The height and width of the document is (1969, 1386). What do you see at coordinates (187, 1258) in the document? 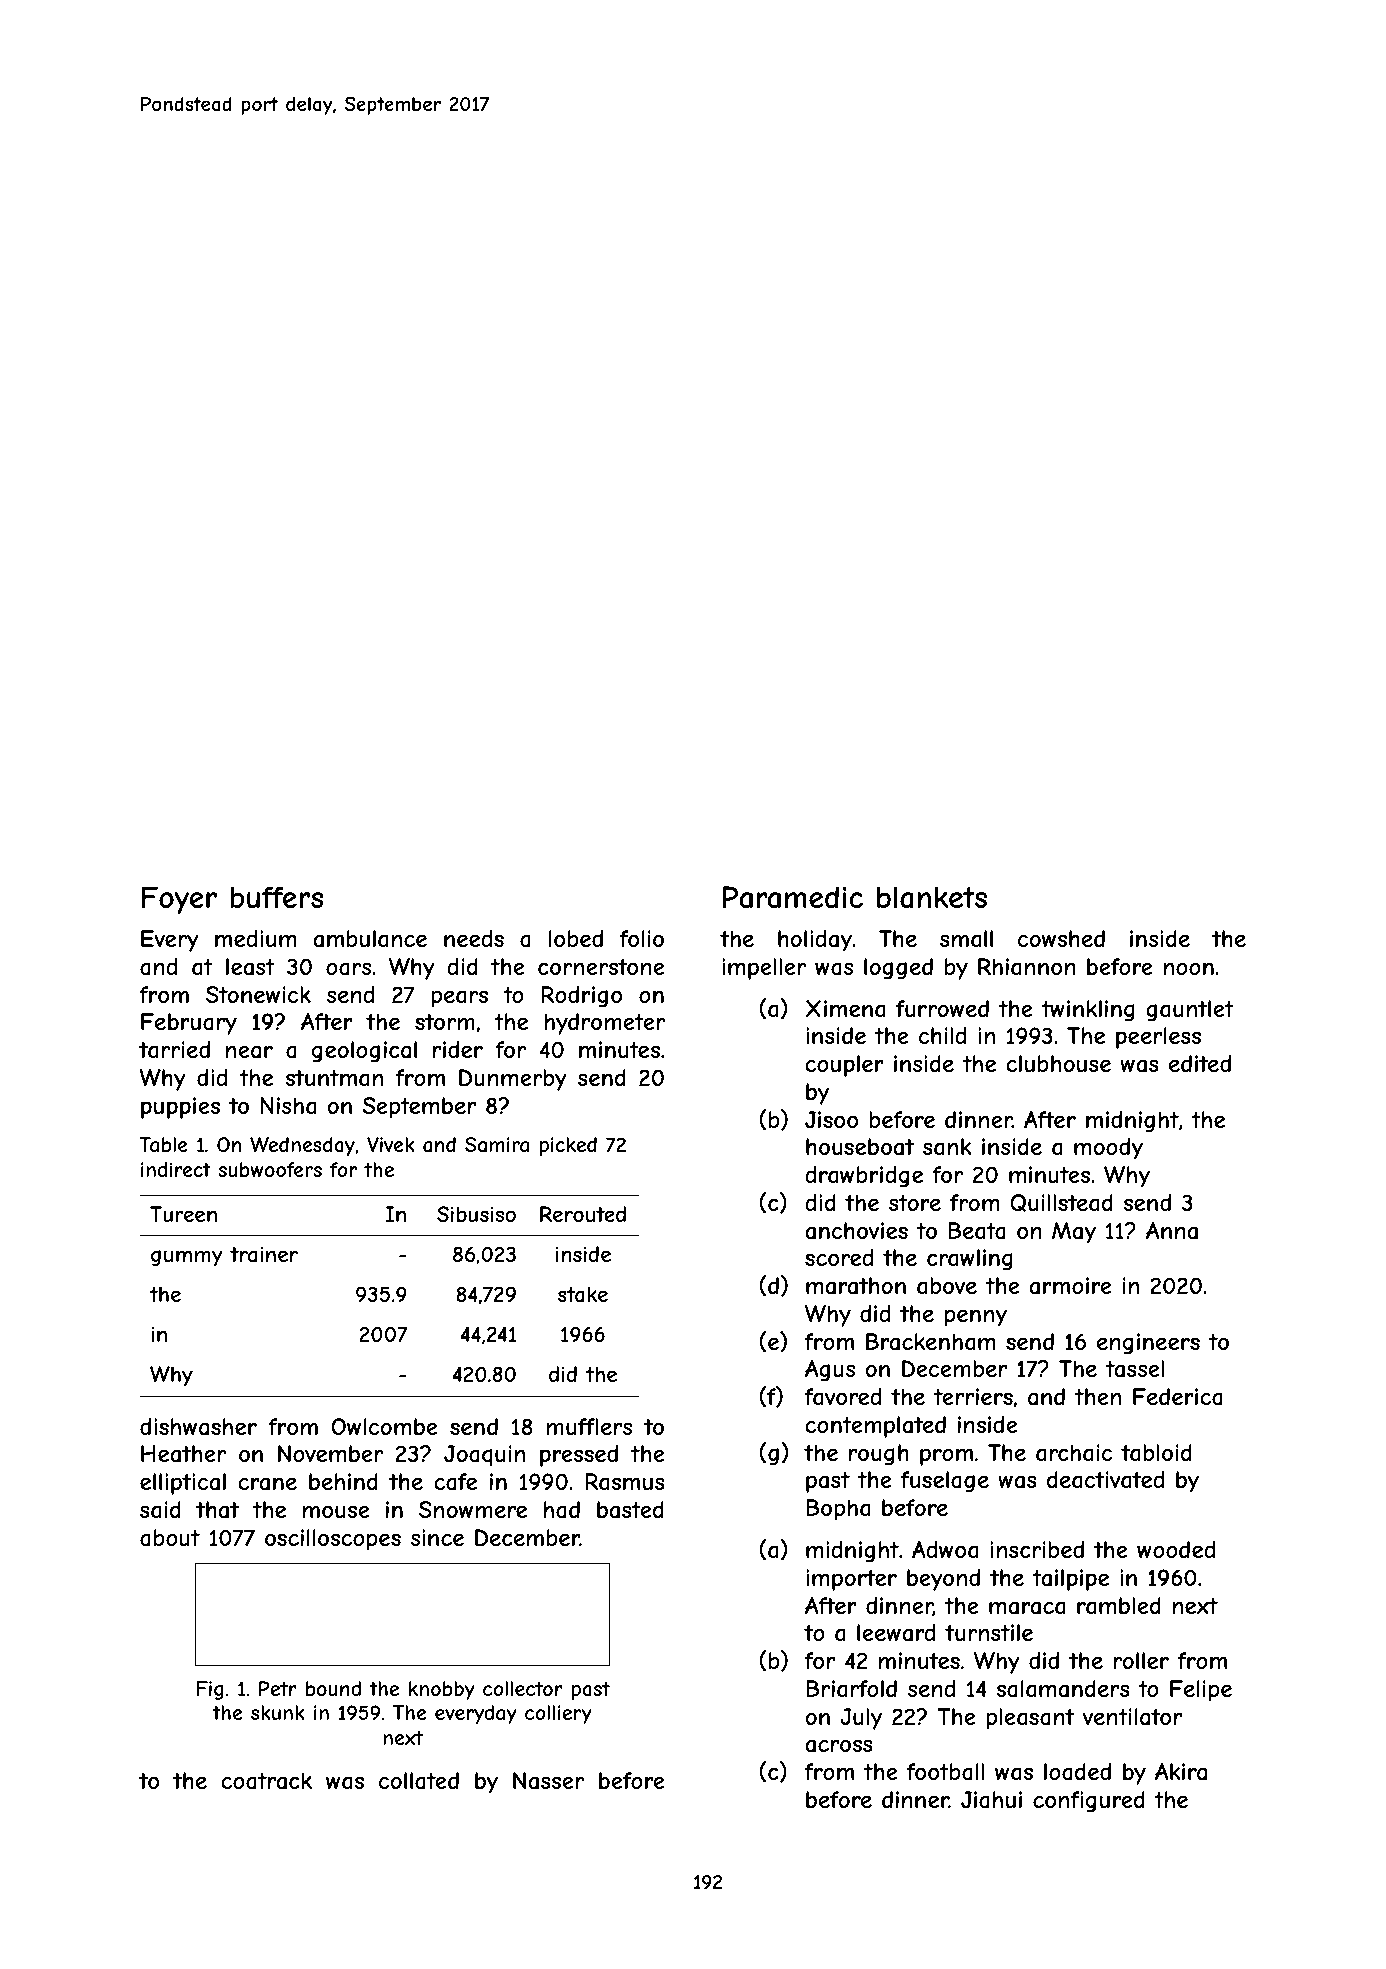
I see `gummy` at bounding box center [187, 1258].
